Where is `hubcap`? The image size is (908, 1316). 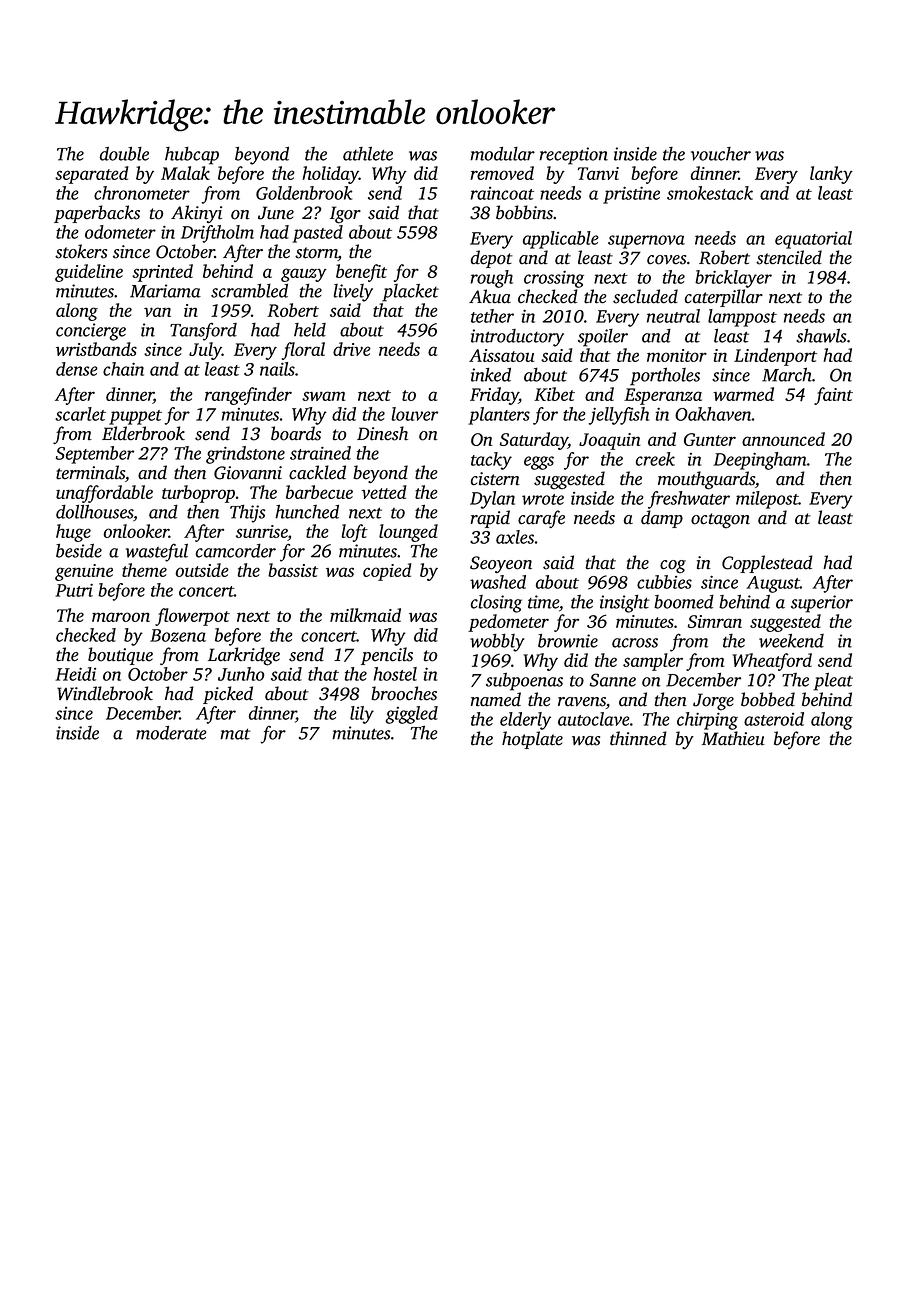
hubcap is located at coordinates (192, 156).
